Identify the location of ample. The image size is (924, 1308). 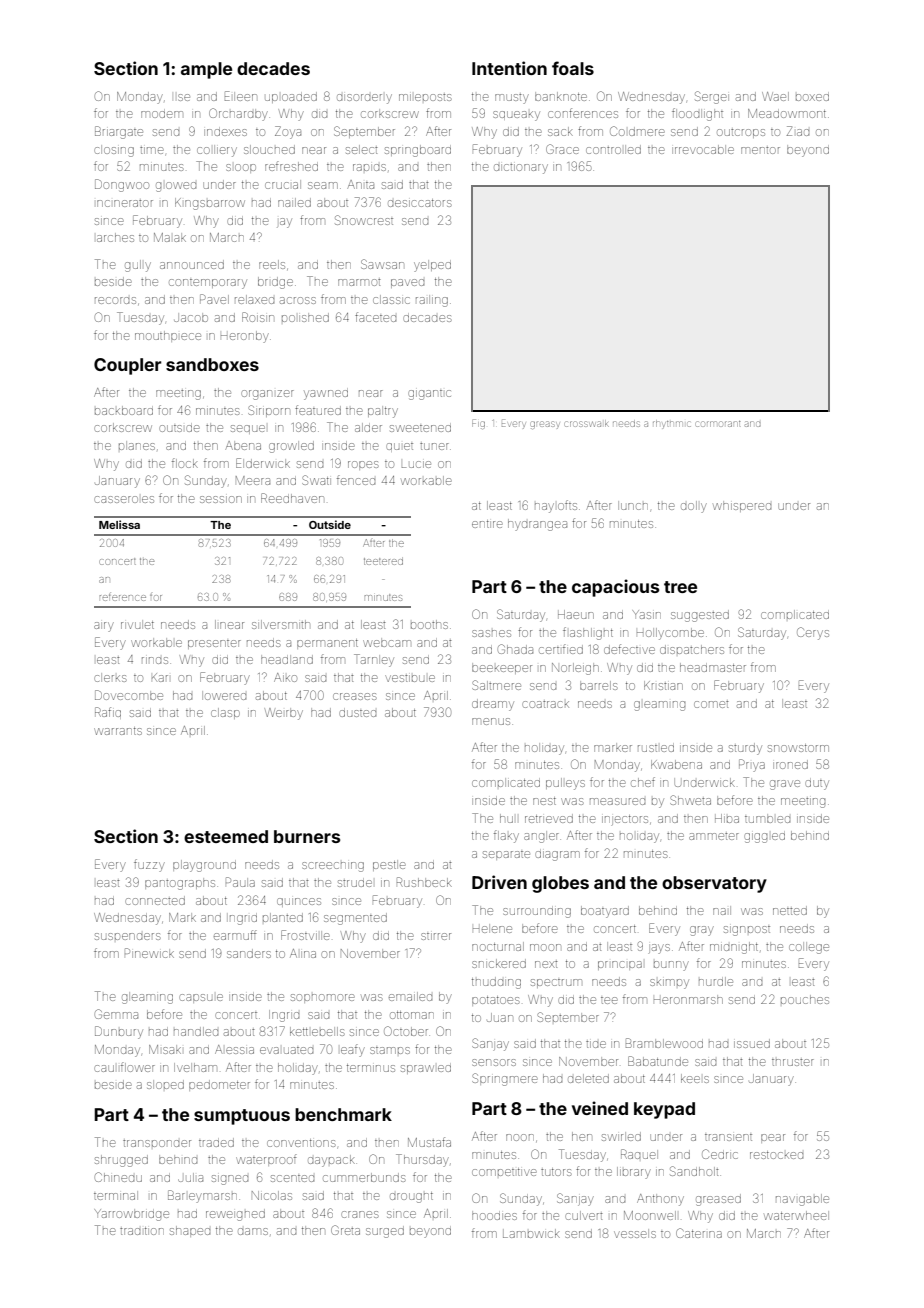
(206, 70).
